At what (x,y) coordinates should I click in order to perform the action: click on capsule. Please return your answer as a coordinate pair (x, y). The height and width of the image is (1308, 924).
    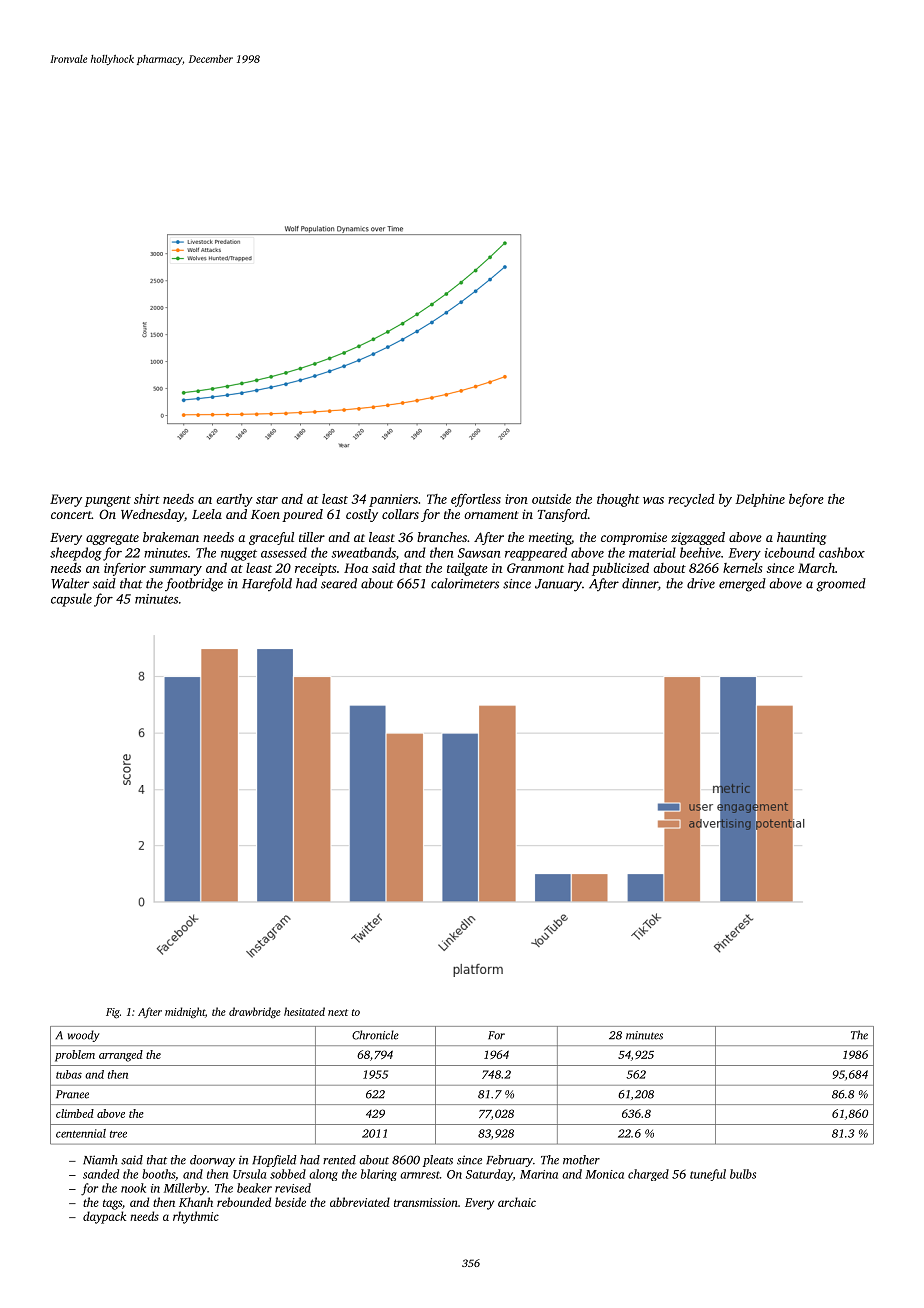
    Looking at the image, I should click on (71, 600).
